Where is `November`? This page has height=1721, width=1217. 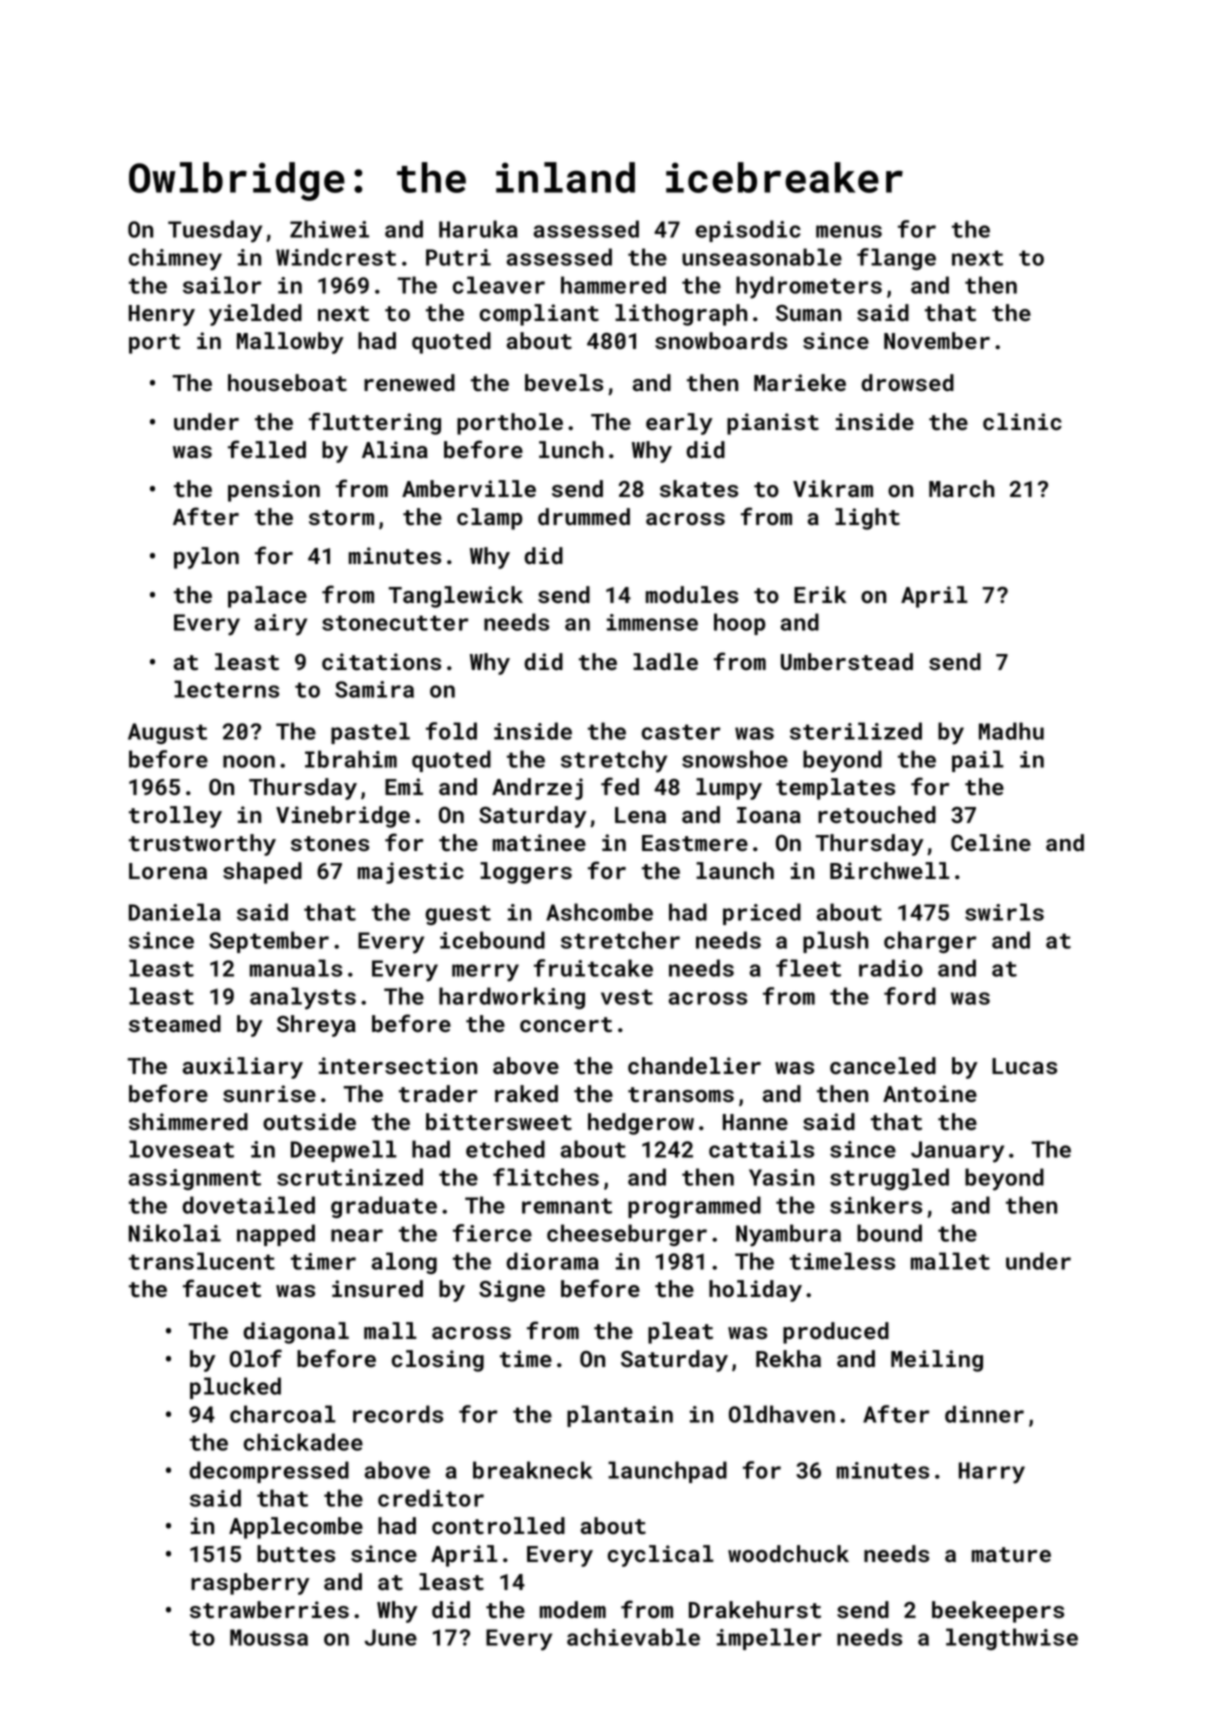 November is located at coordinates (937, 340).
